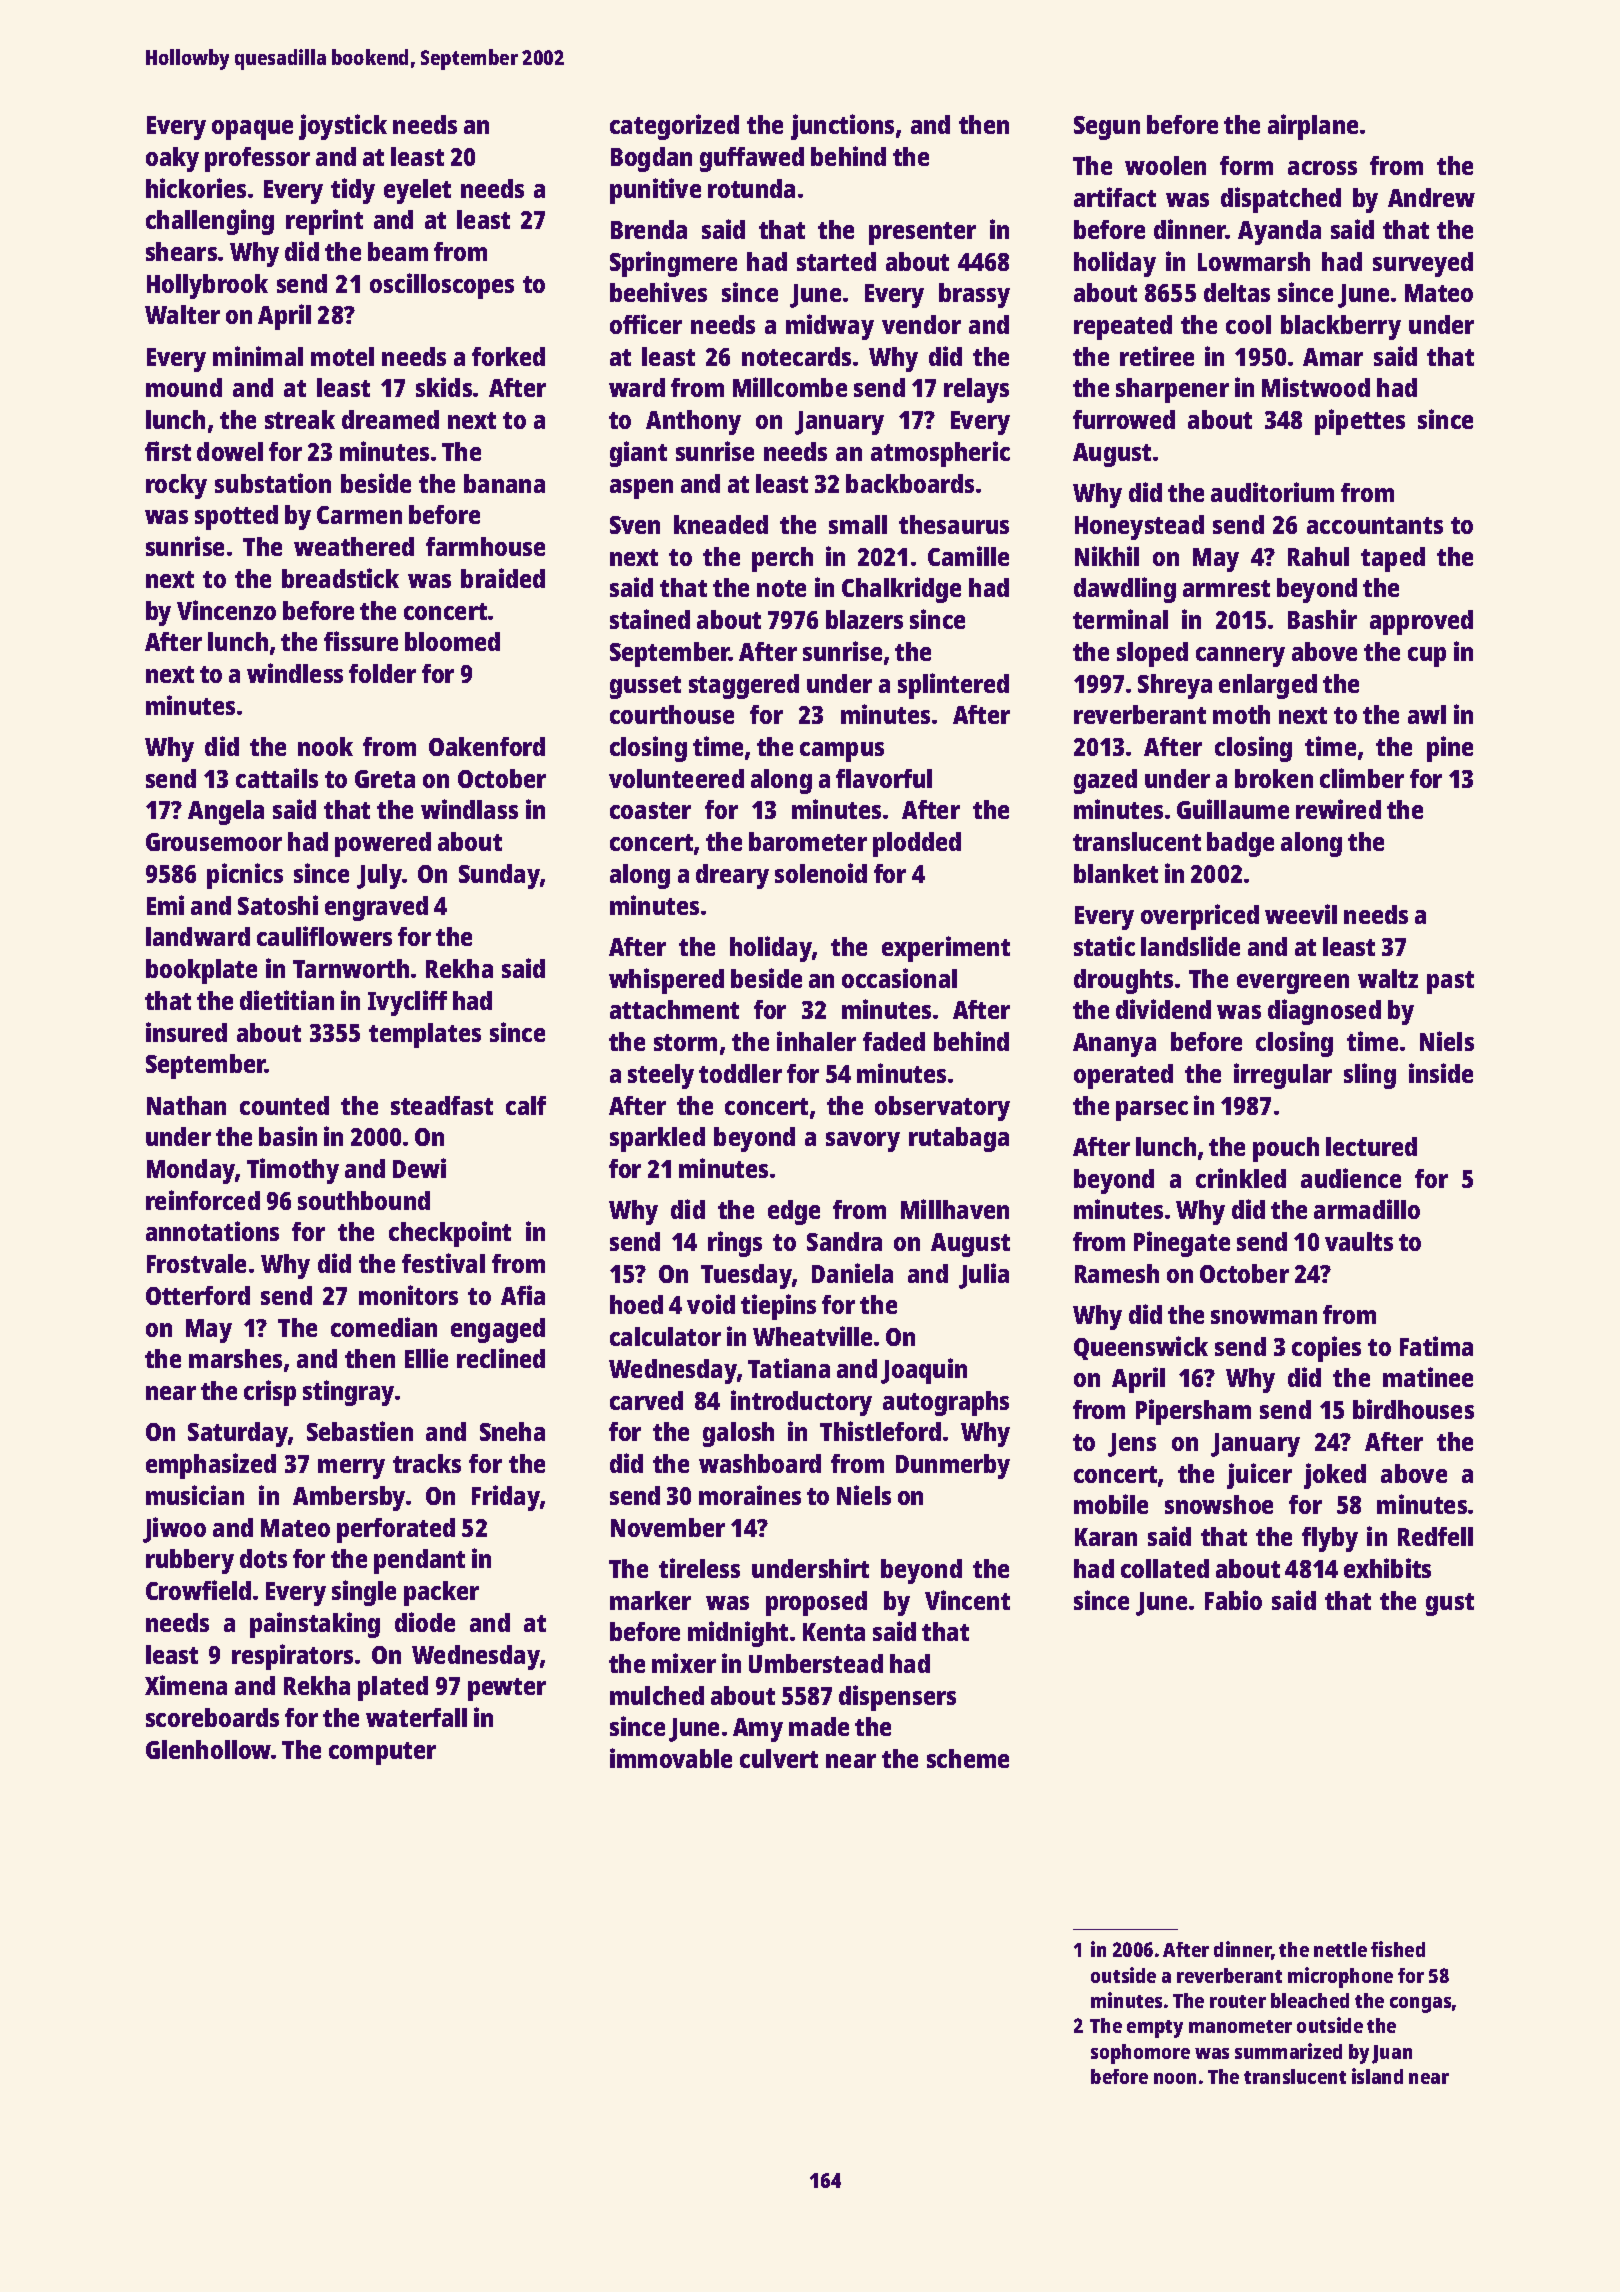  I want to click on blazers, so click(864, 619).
